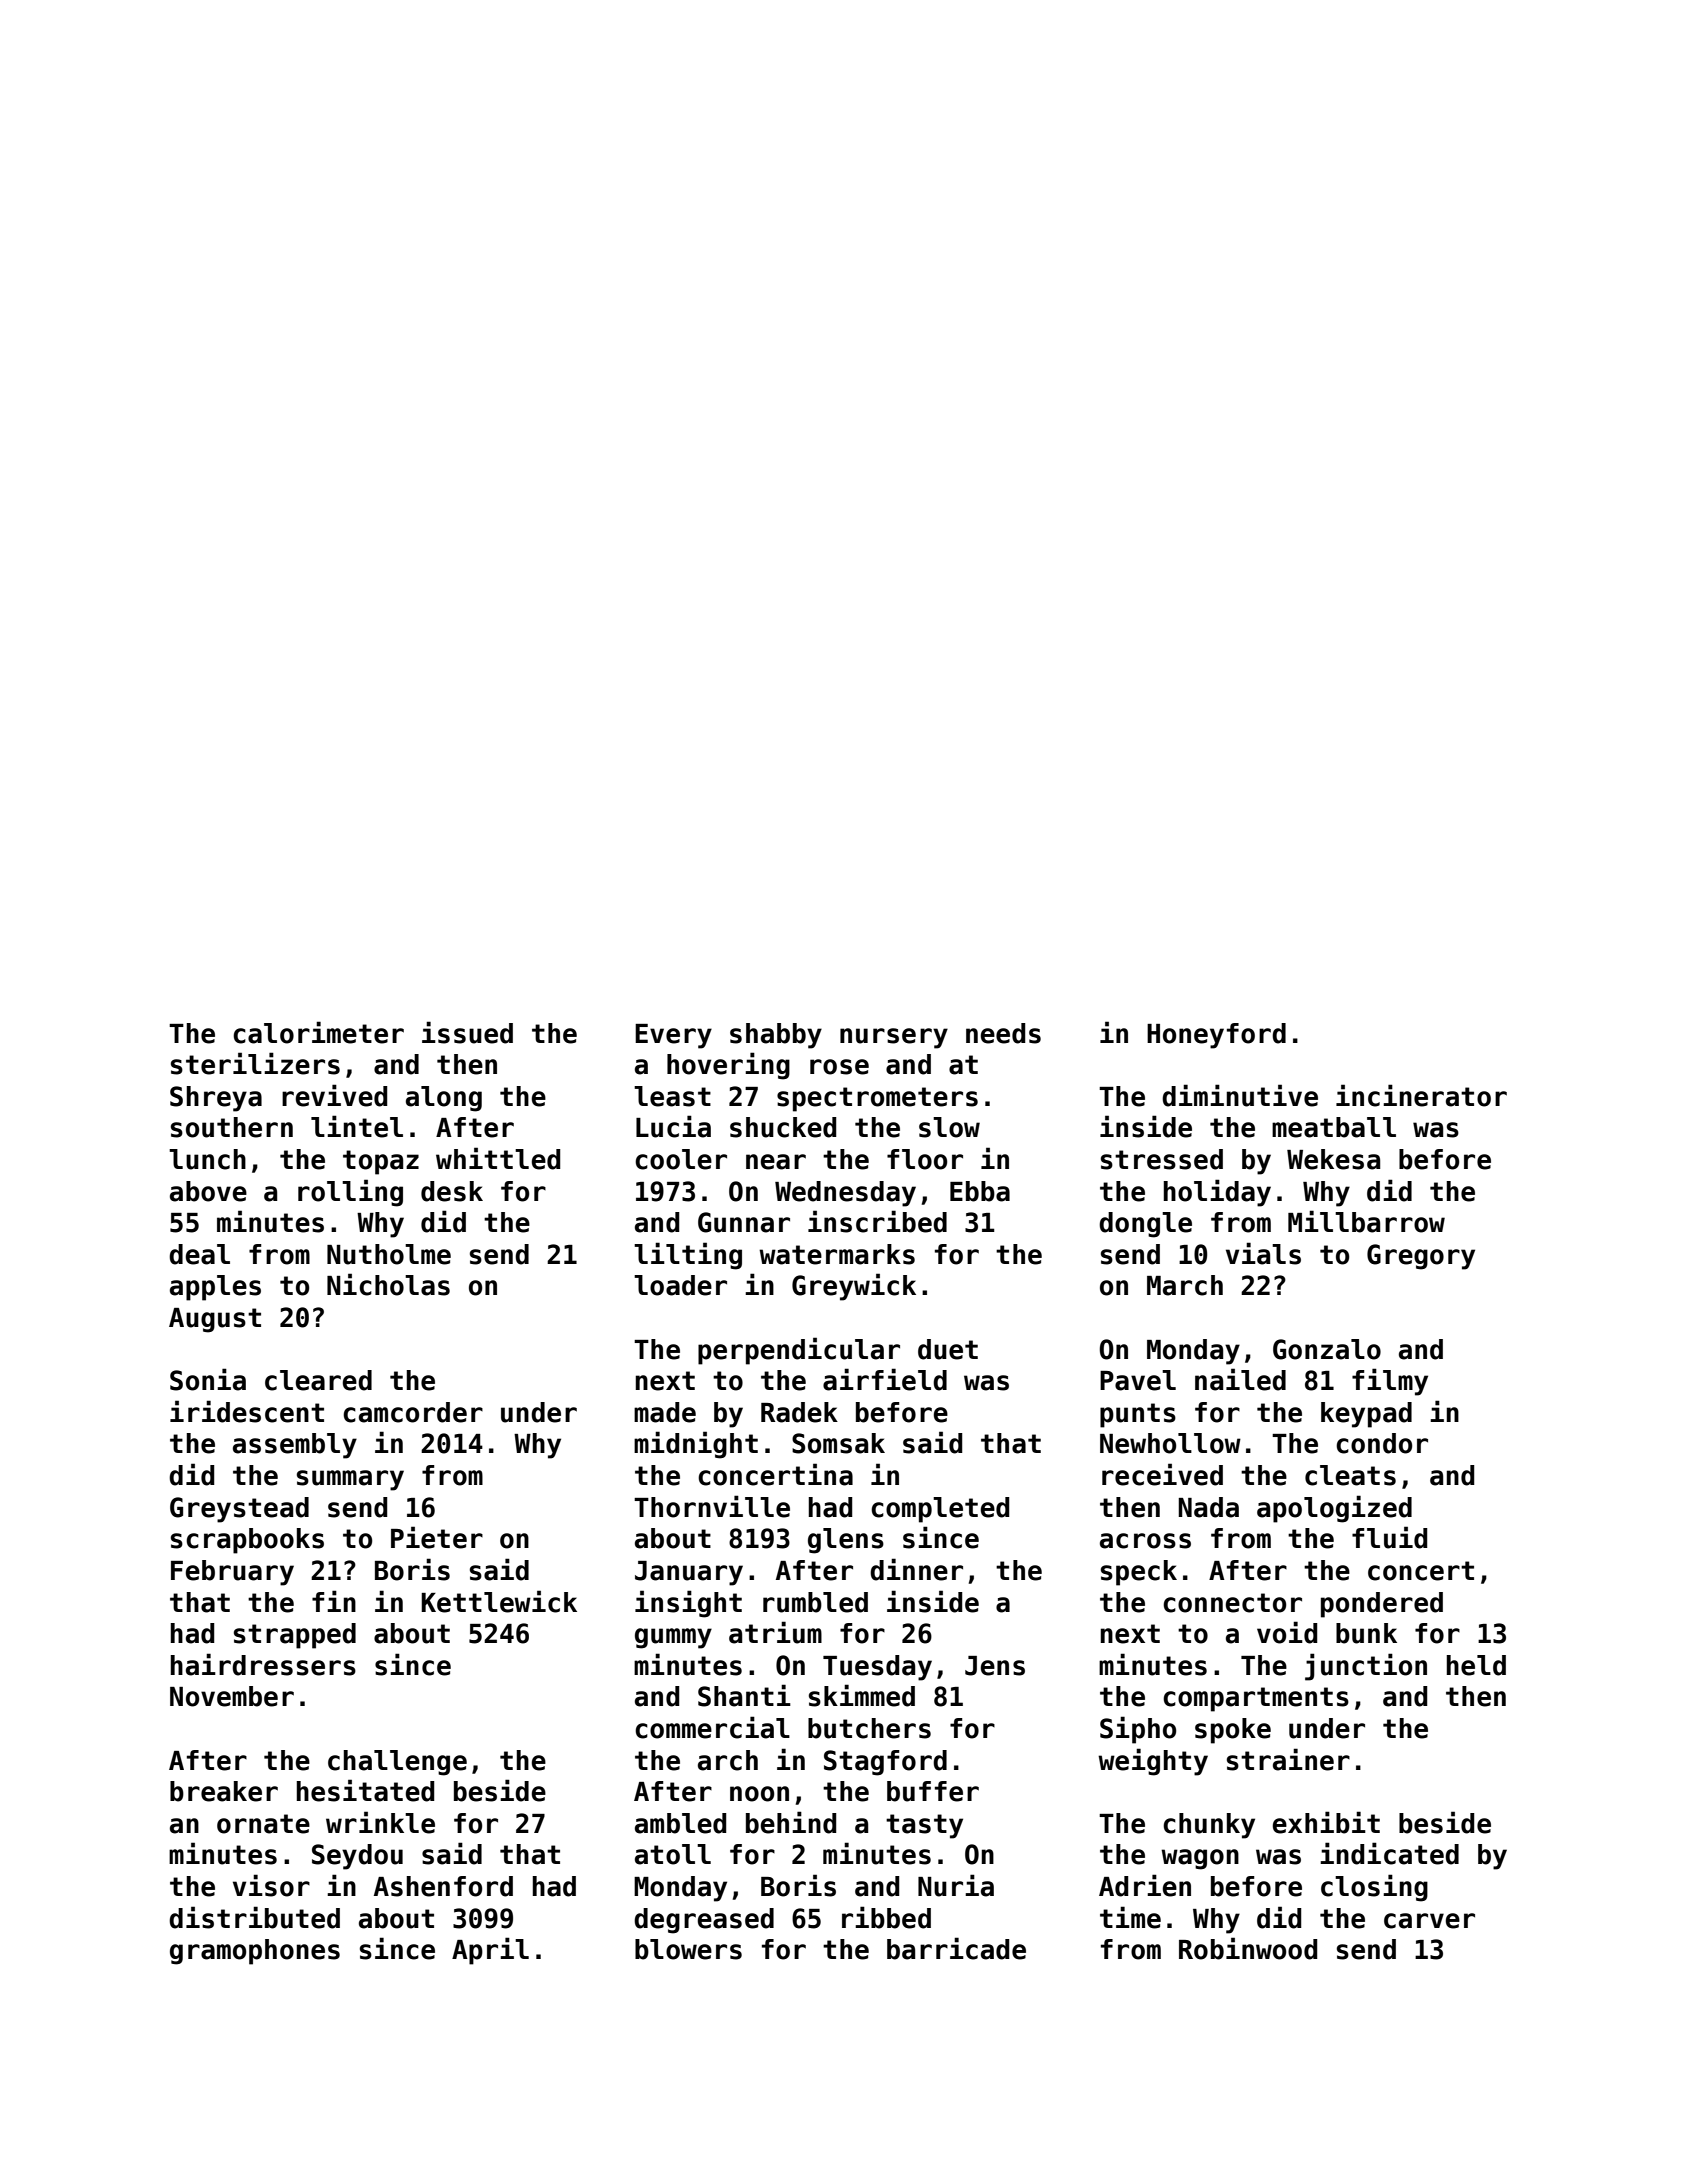 The image size is (1683, 2178). What do you see at coordinates (215, 1320) in the screenshot?
I see `August` at bounding box center [215, 1320].
